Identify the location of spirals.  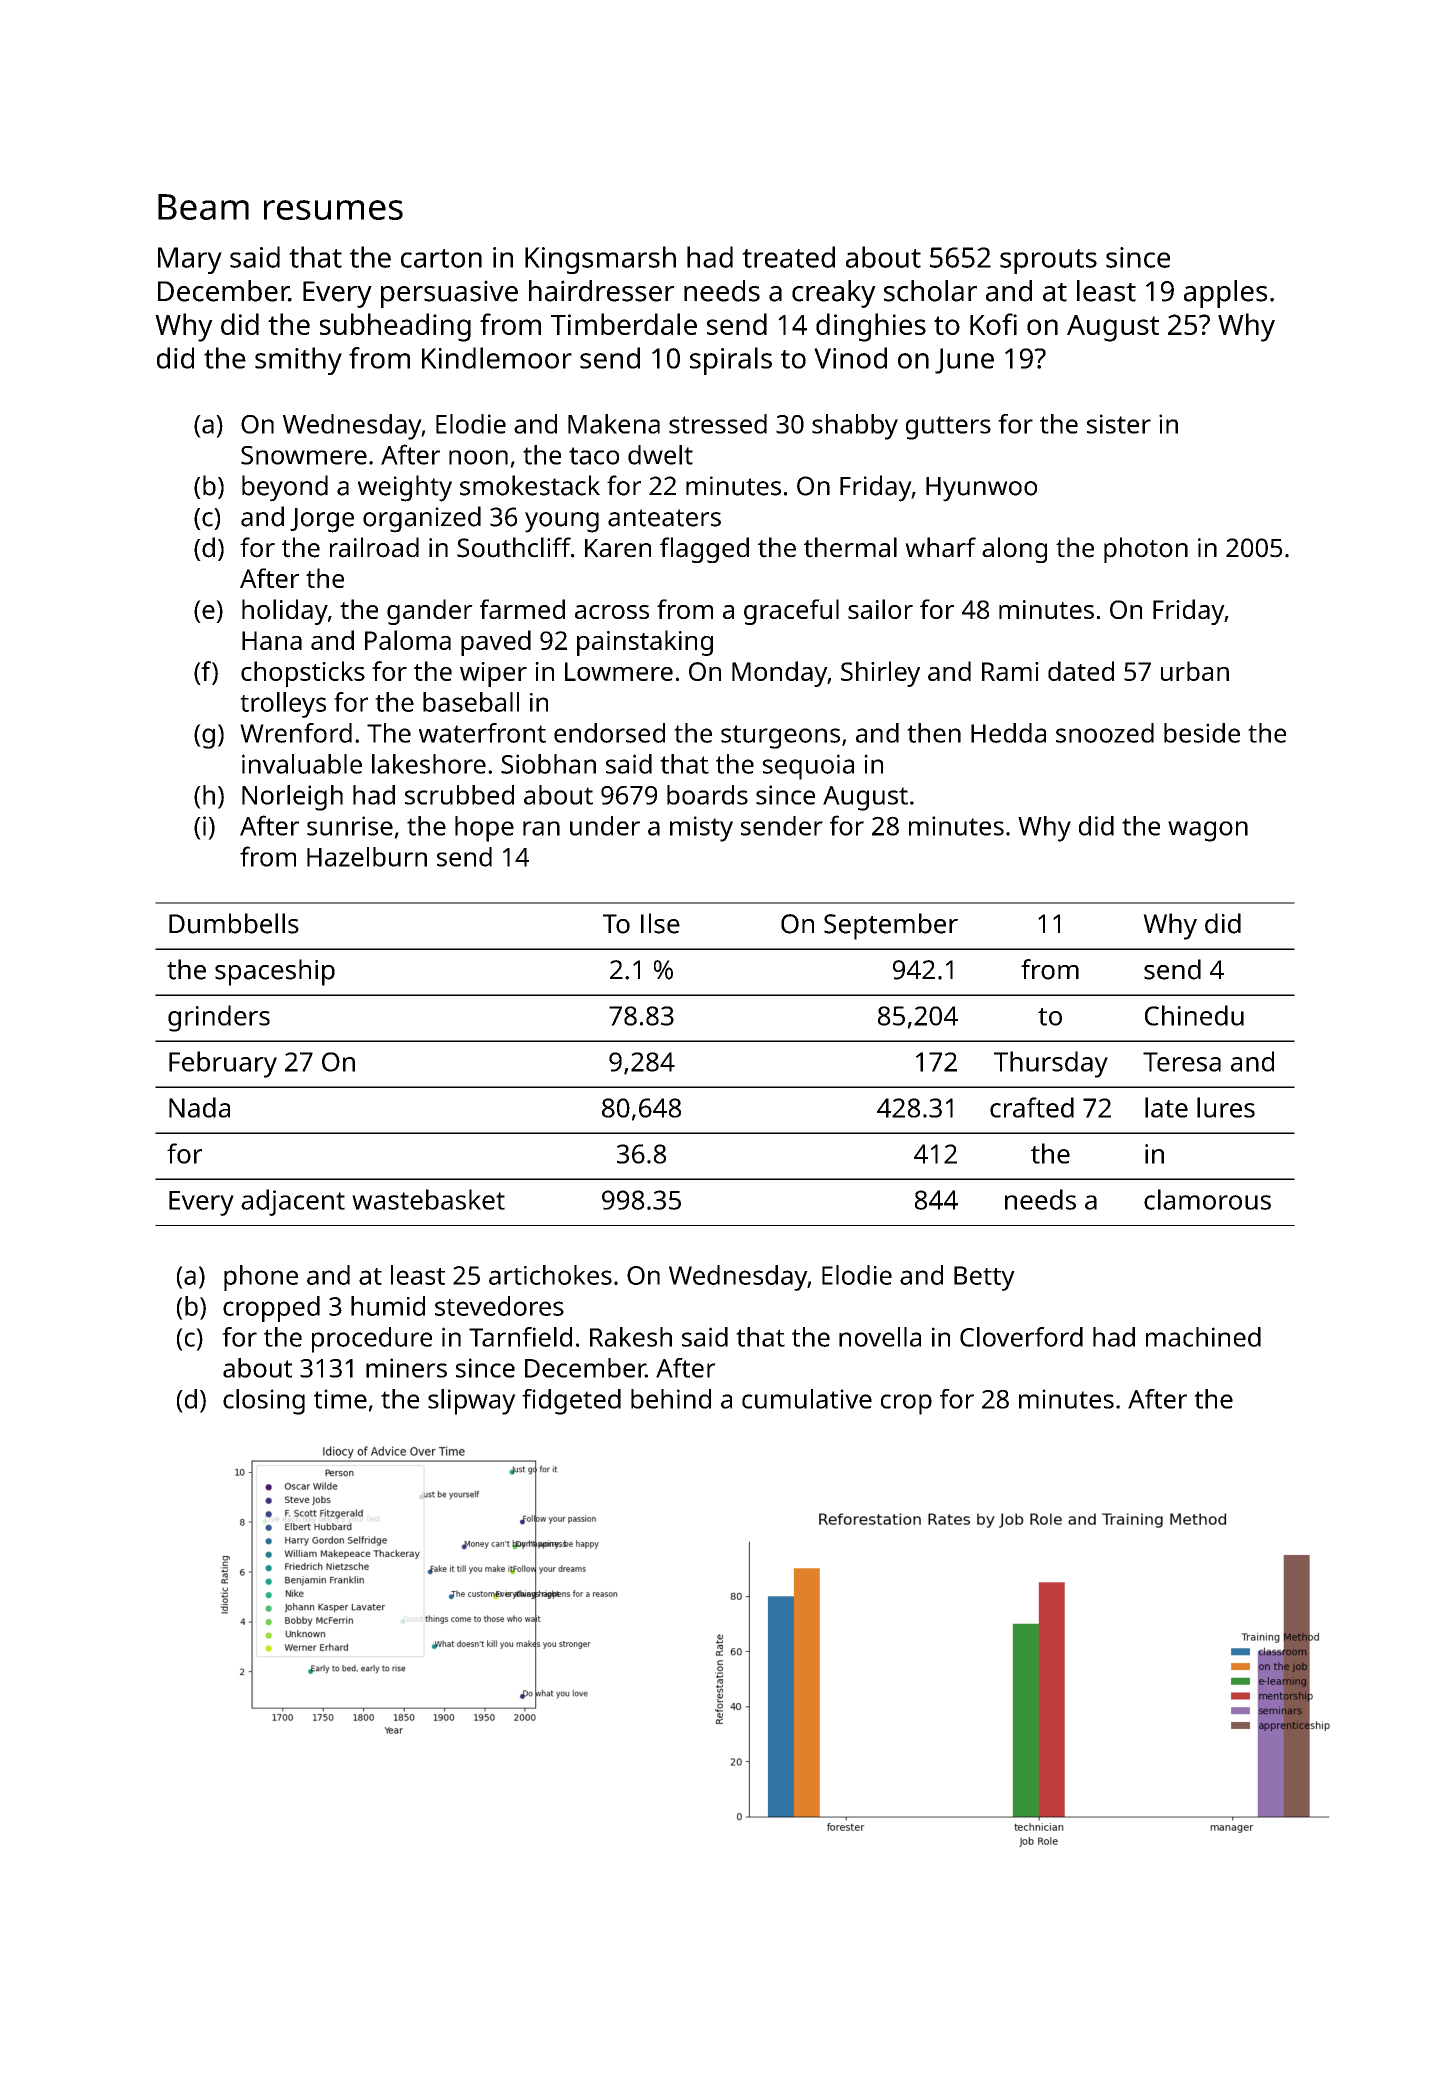
(731, 361).
